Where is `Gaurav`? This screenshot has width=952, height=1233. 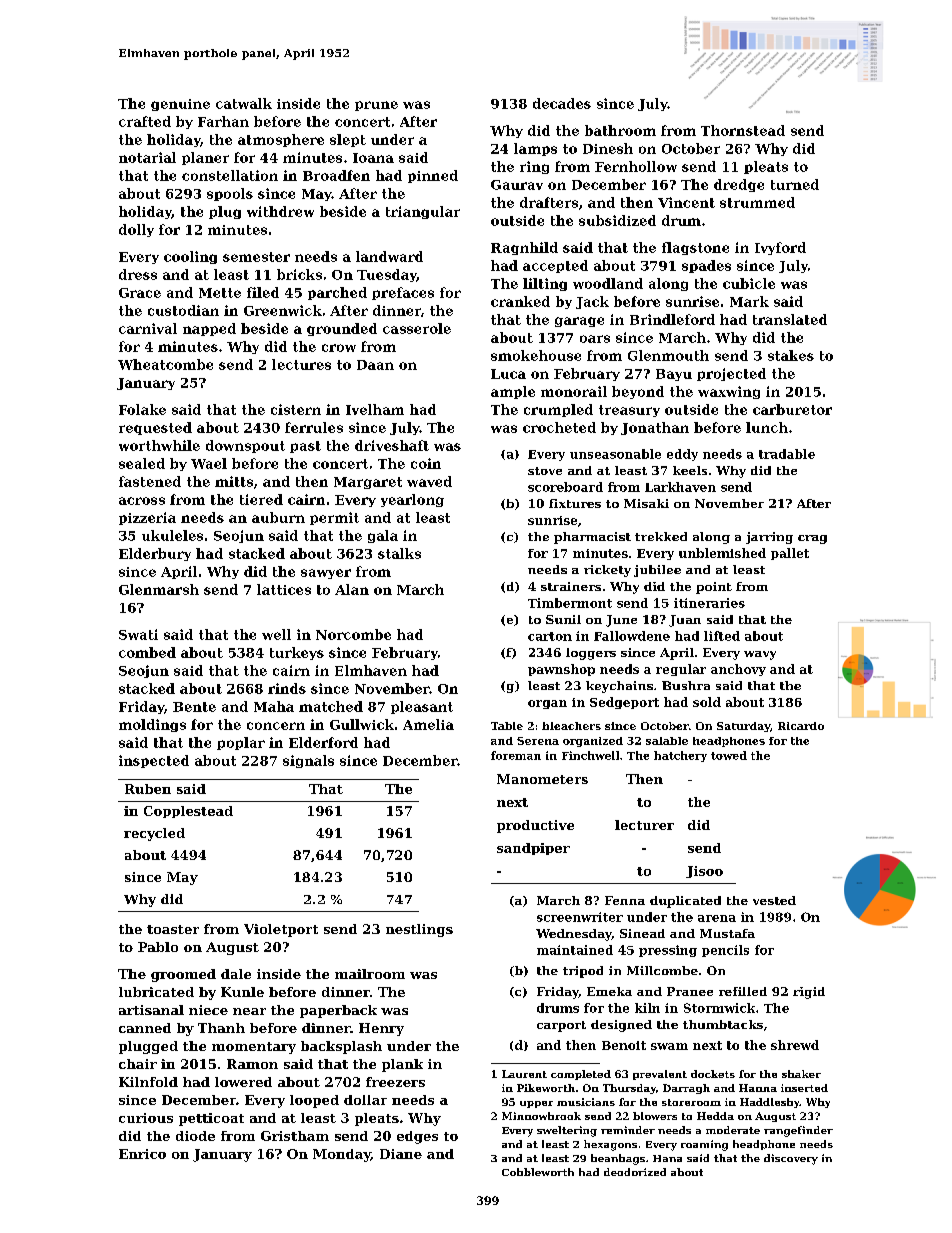 Gaurav is located at coordinates (517, 185).
